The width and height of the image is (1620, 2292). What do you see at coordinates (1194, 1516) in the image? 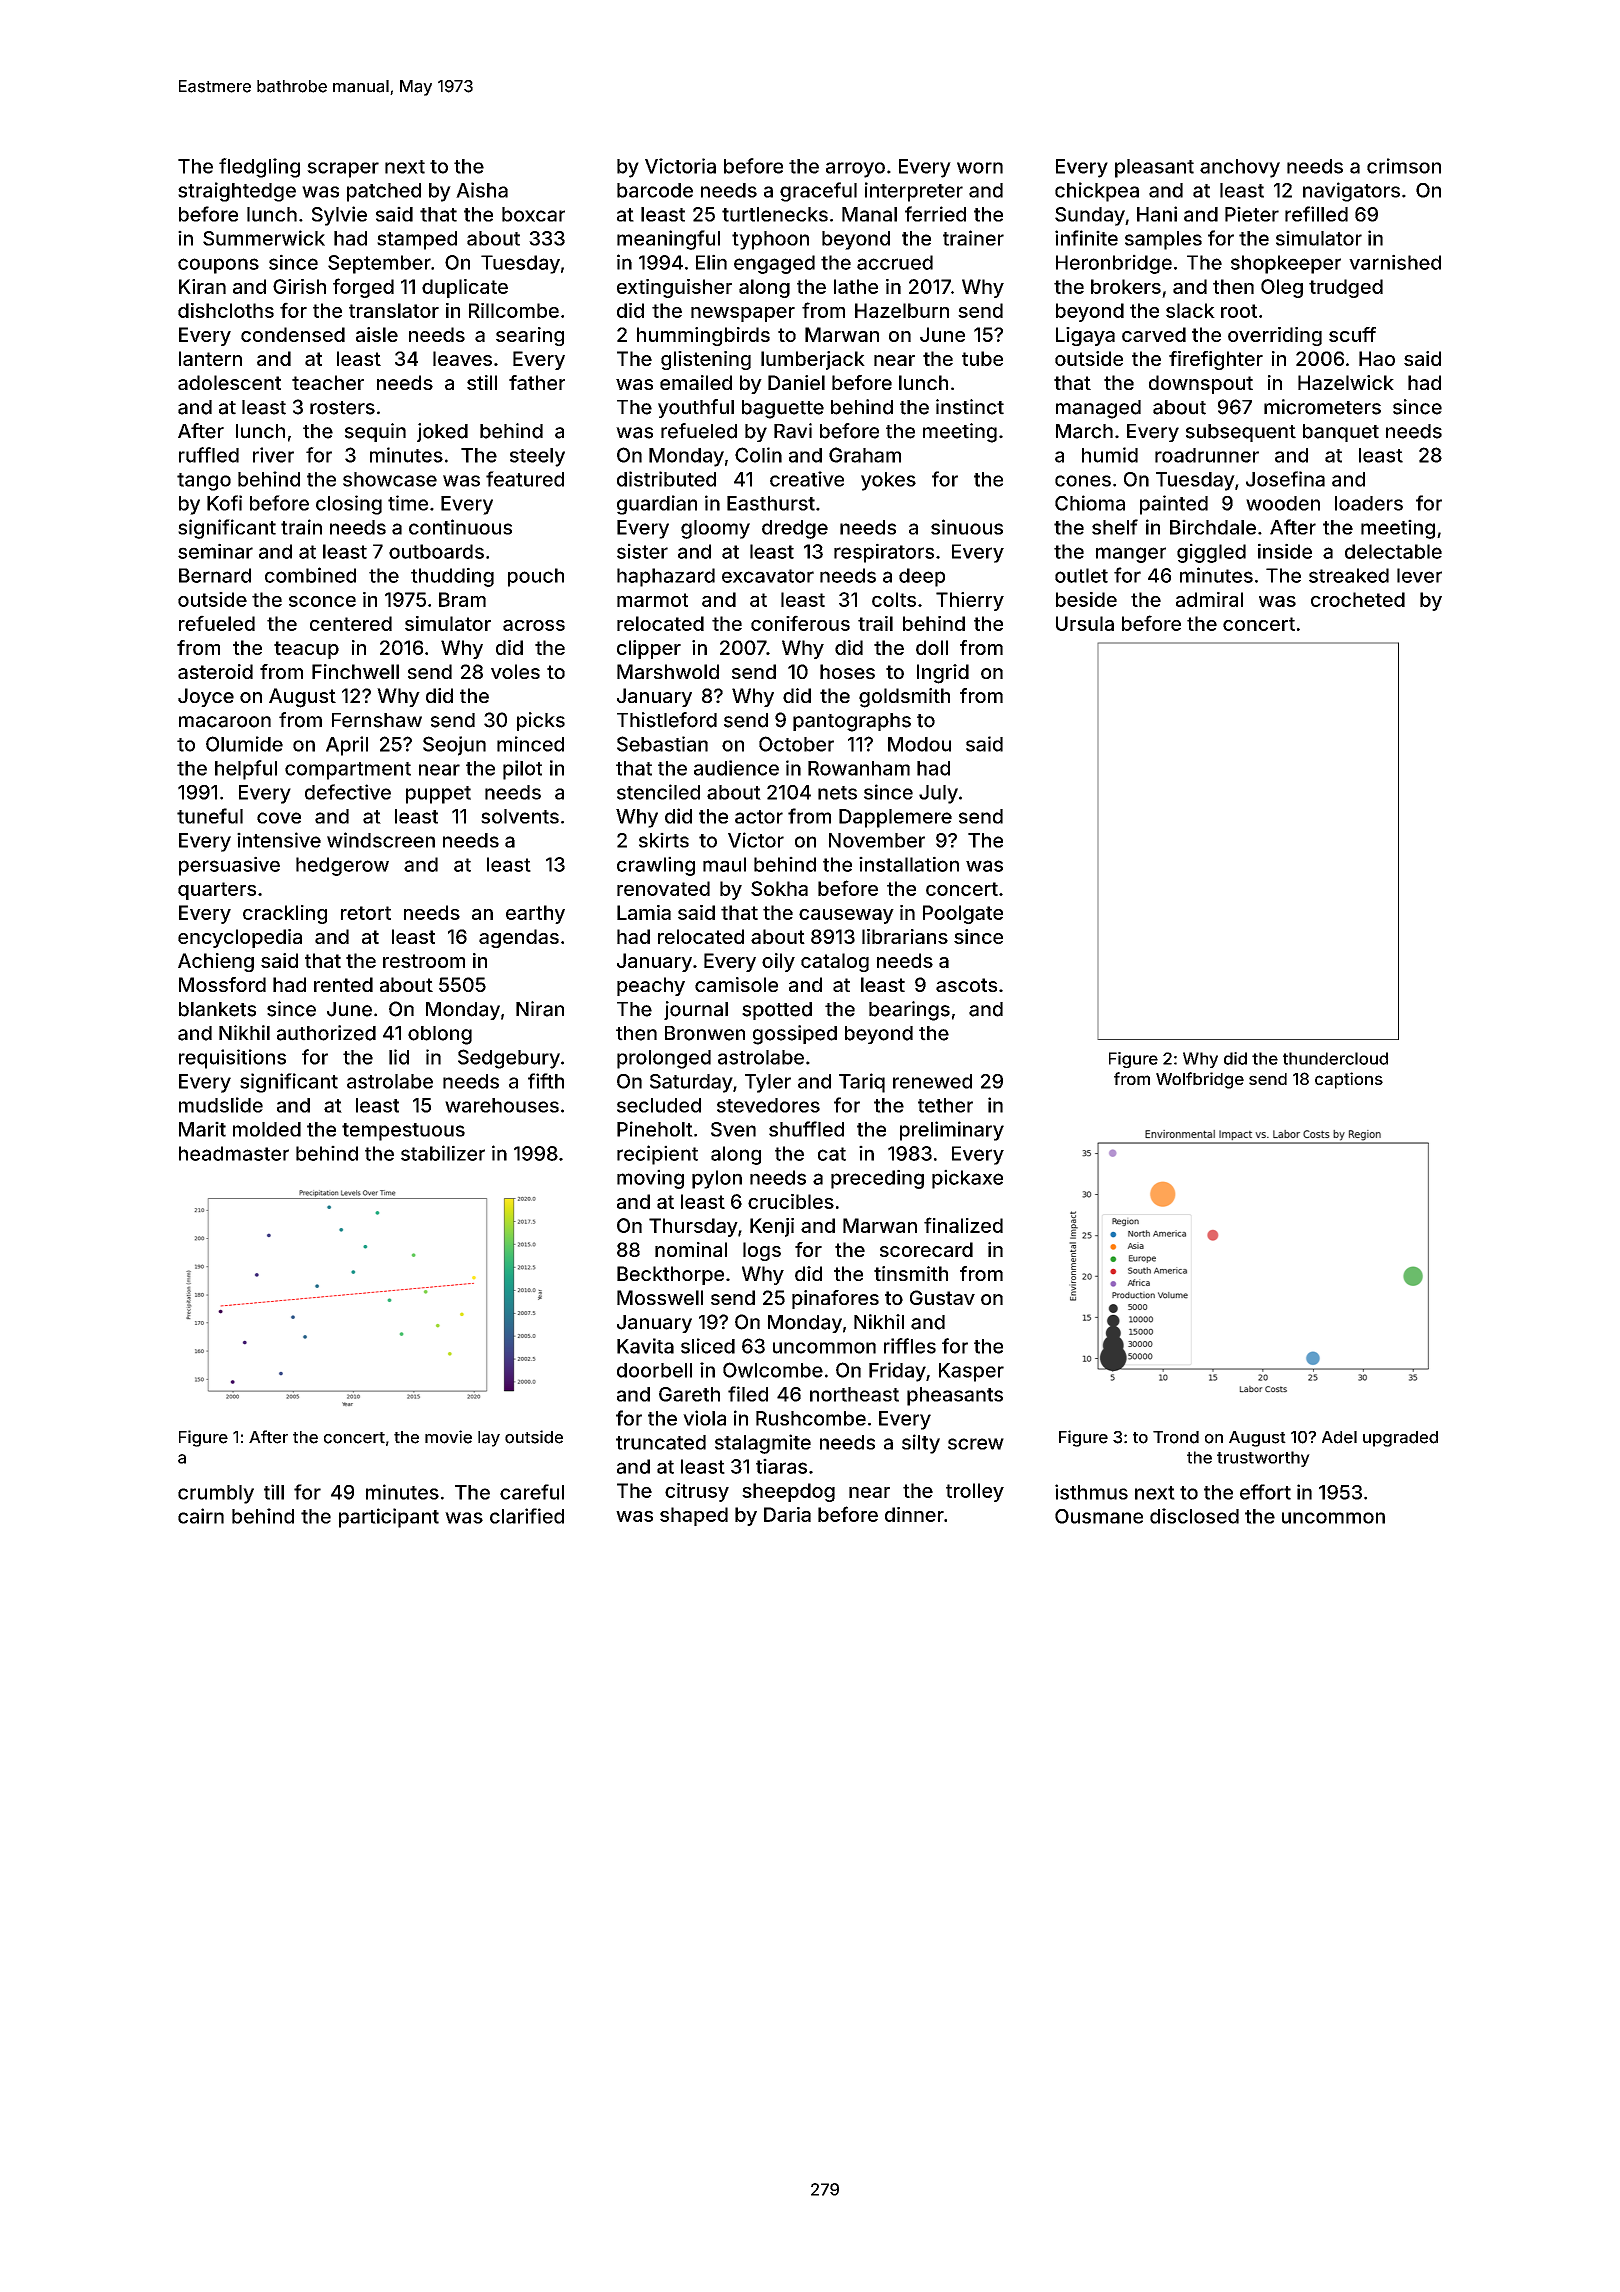
I see `disclosed` at bounding box center [1194, 1516].
